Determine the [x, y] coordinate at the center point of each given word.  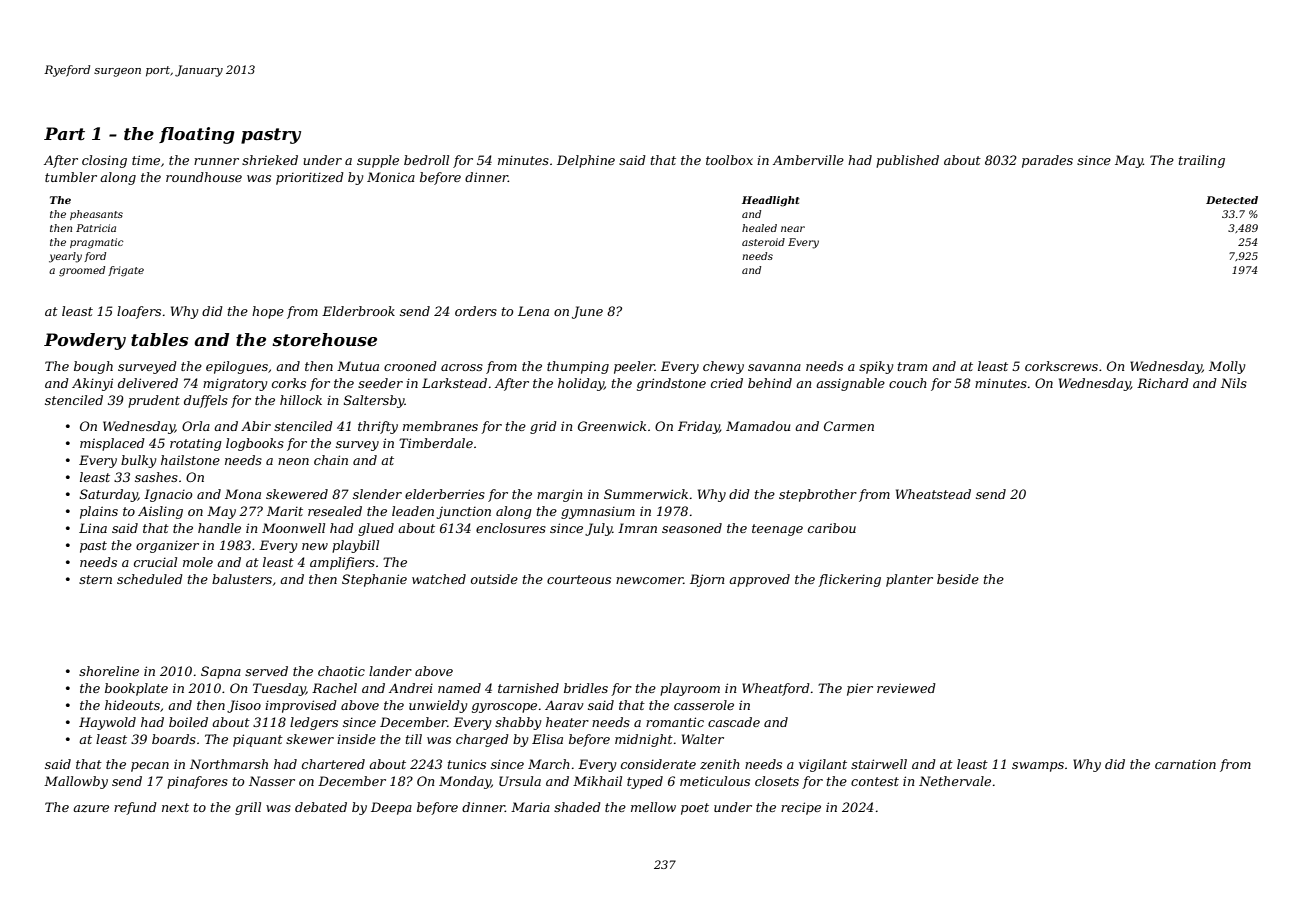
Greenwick [612, 426]
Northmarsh [229, 764]
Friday [699, 427]
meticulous [715, 781]
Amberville [808, 160]
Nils [1234, 383]
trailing [1202, 161]
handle [219, 528]
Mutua [358, 366]
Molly [1227, 367]
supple [378, 161]
